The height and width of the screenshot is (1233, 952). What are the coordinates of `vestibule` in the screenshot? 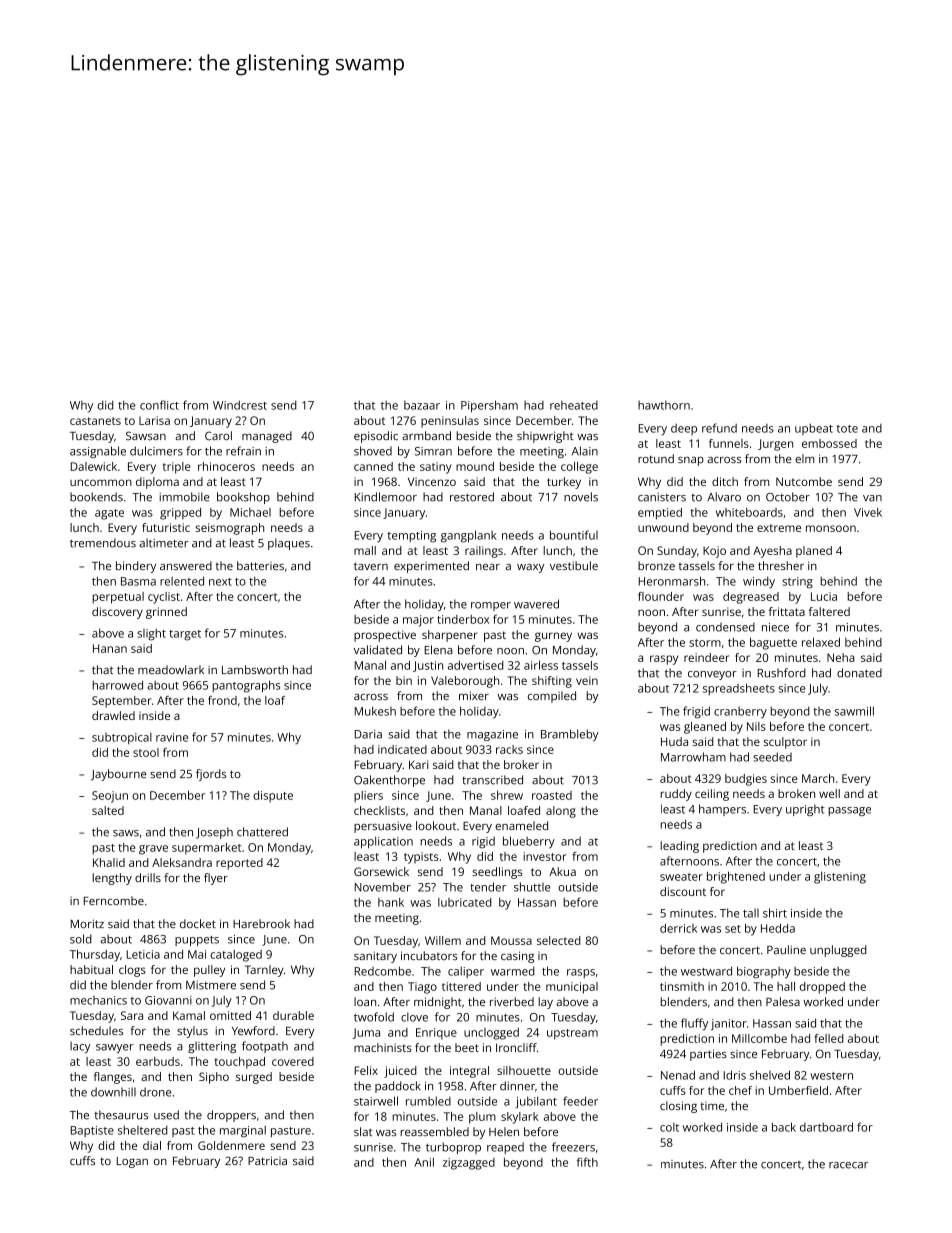 It's located at (574, 565).
